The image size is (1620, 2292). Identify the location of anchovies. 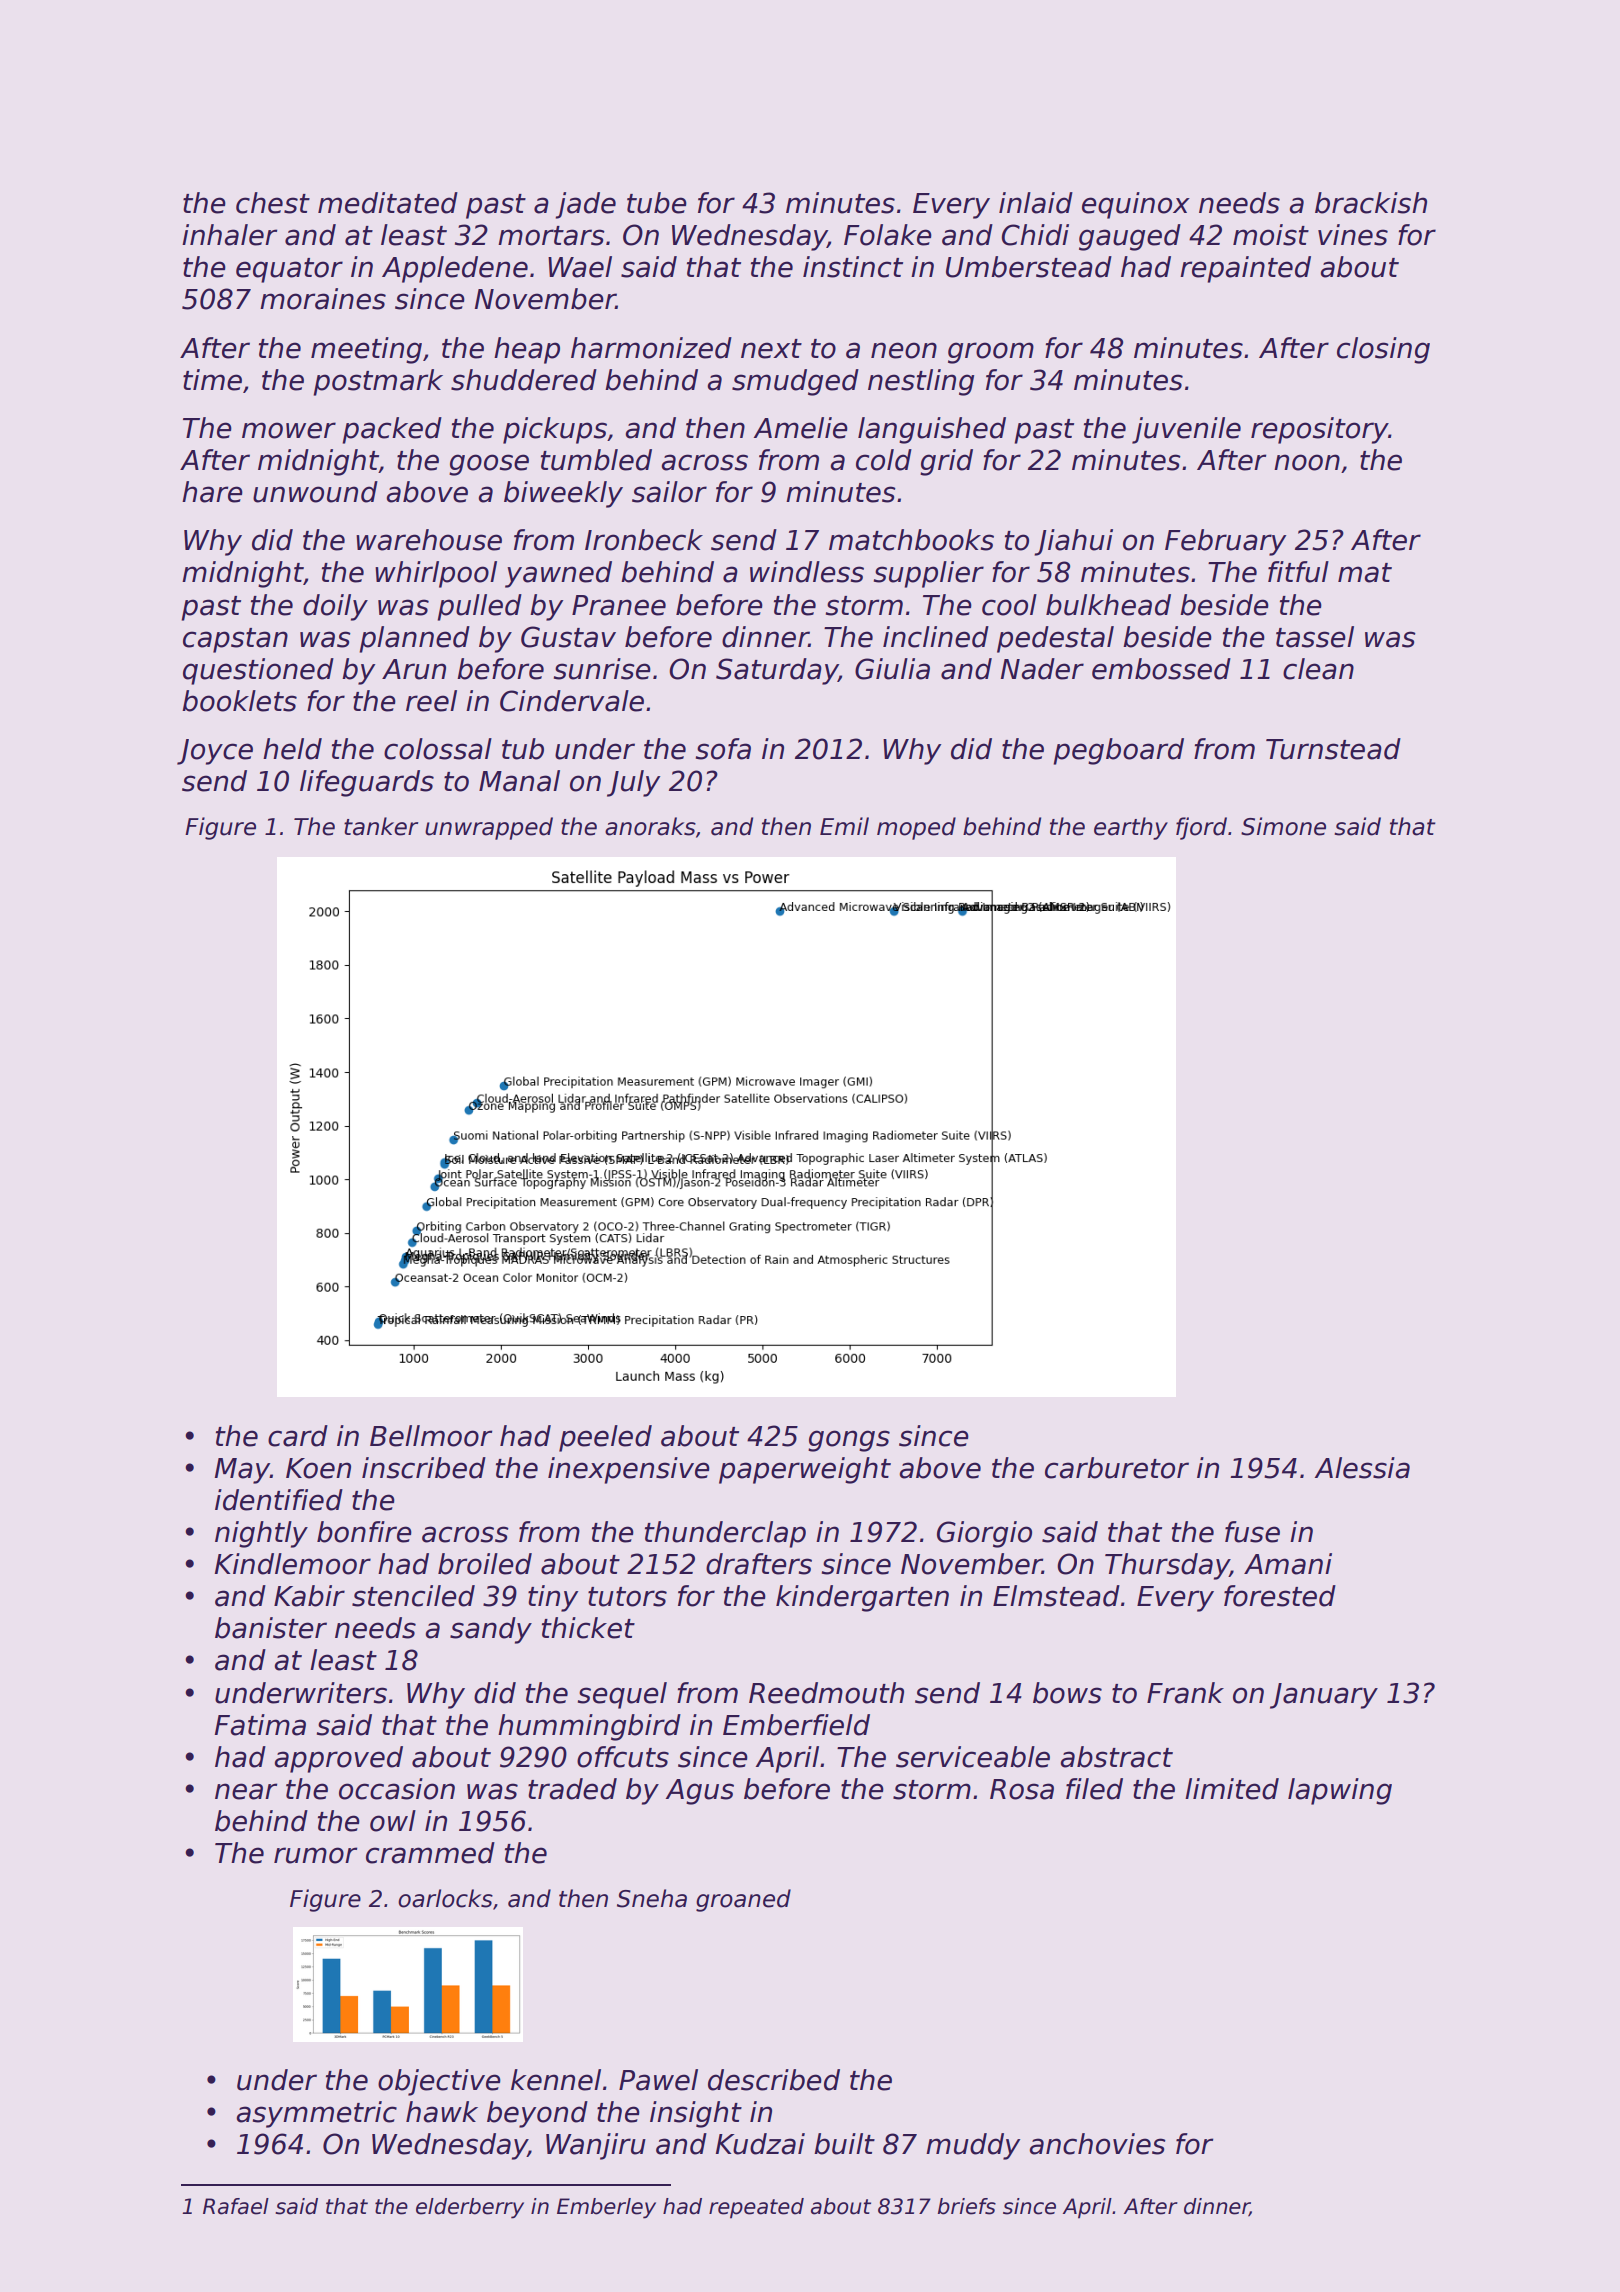
(1098, 2144).
